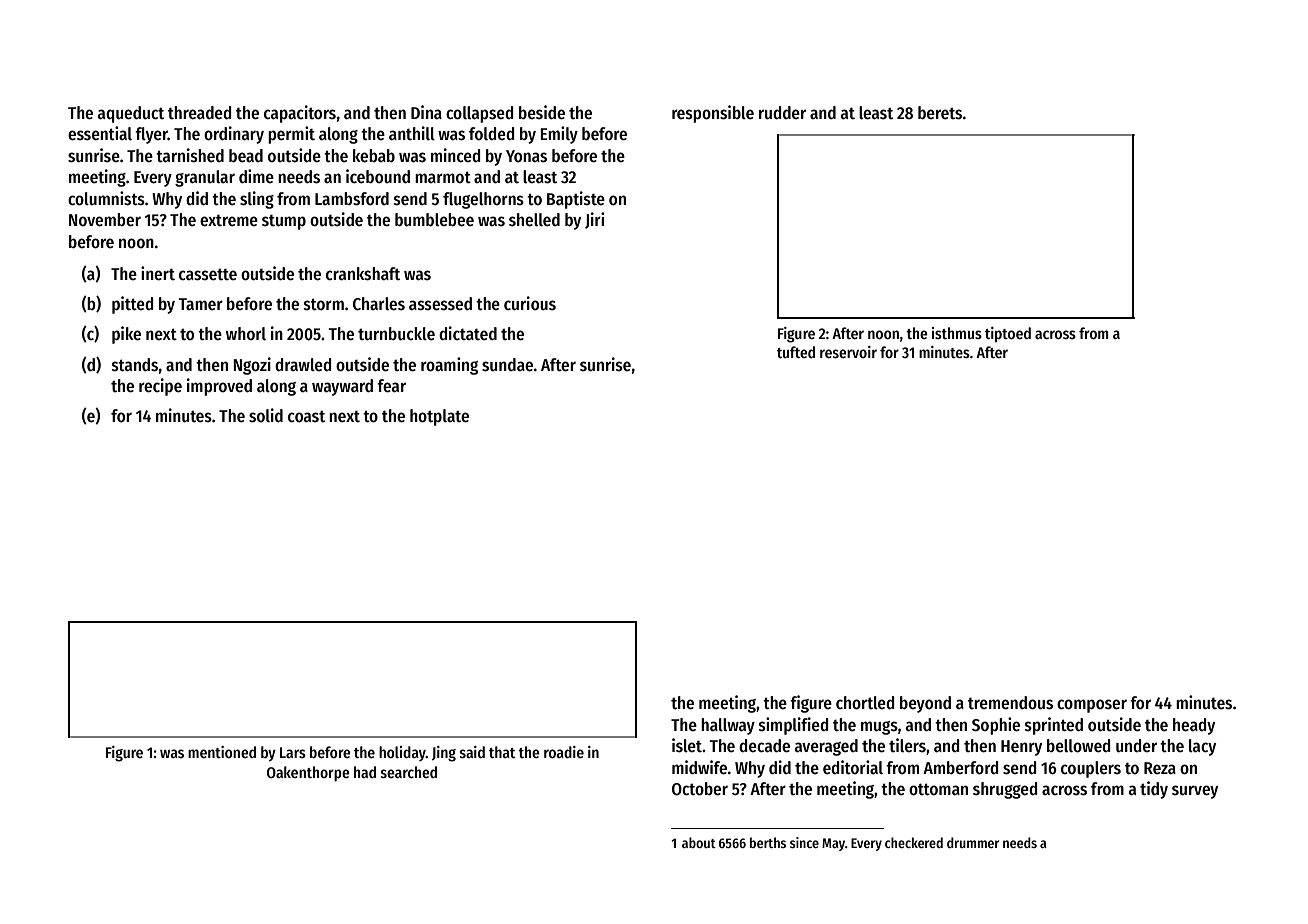 This screenshot has width=1308, height=924. I want to click on Oakenthorpe, so click(308, 774).
